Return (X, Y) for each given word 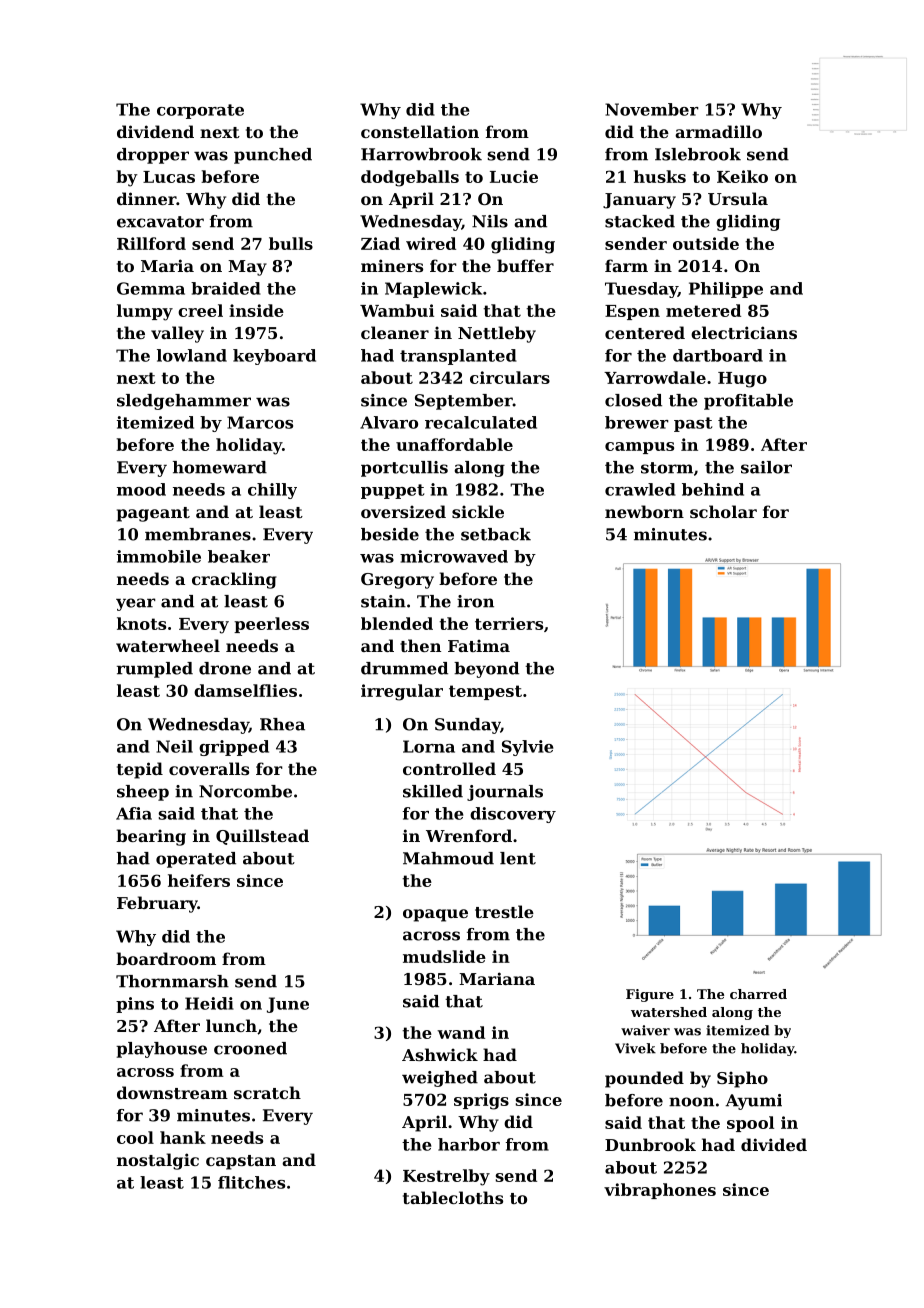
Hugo (742, 380)
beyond (486, 670)
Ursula (738, 198)
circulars (510, 377)
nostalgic (158, 1161)
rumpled (155, 670)
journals (505, 793)
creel (200, 310)
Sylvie (527, 748)
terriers (509, 623)
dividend (155, 131)
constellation (420, 131)
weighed (440, 1079)
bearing (151, 837)
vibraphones (660, 1191)
